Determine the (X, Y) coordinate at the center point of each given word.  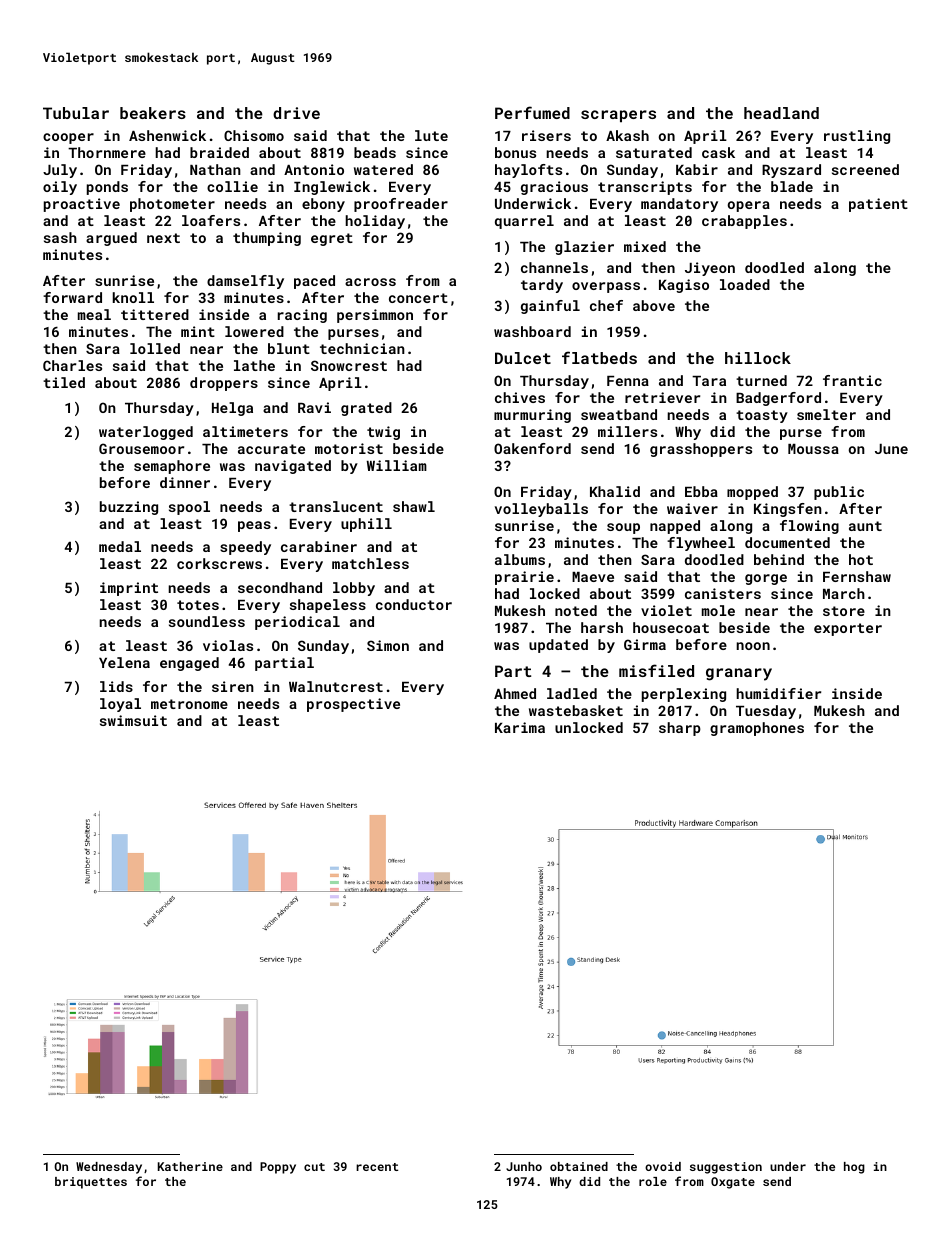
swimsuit (133, 720)
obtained (579, 1166)
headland (781, 113)
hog (854, 1168)
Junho (524, 1166)
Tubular (76, 113)
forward (72, 297)
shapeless (328, 606)
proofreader (401, 205)
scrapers (618, 116)
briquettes (91, 1183)
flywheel (701, 544)
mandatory (679, 205)
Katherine (190, 1166)
